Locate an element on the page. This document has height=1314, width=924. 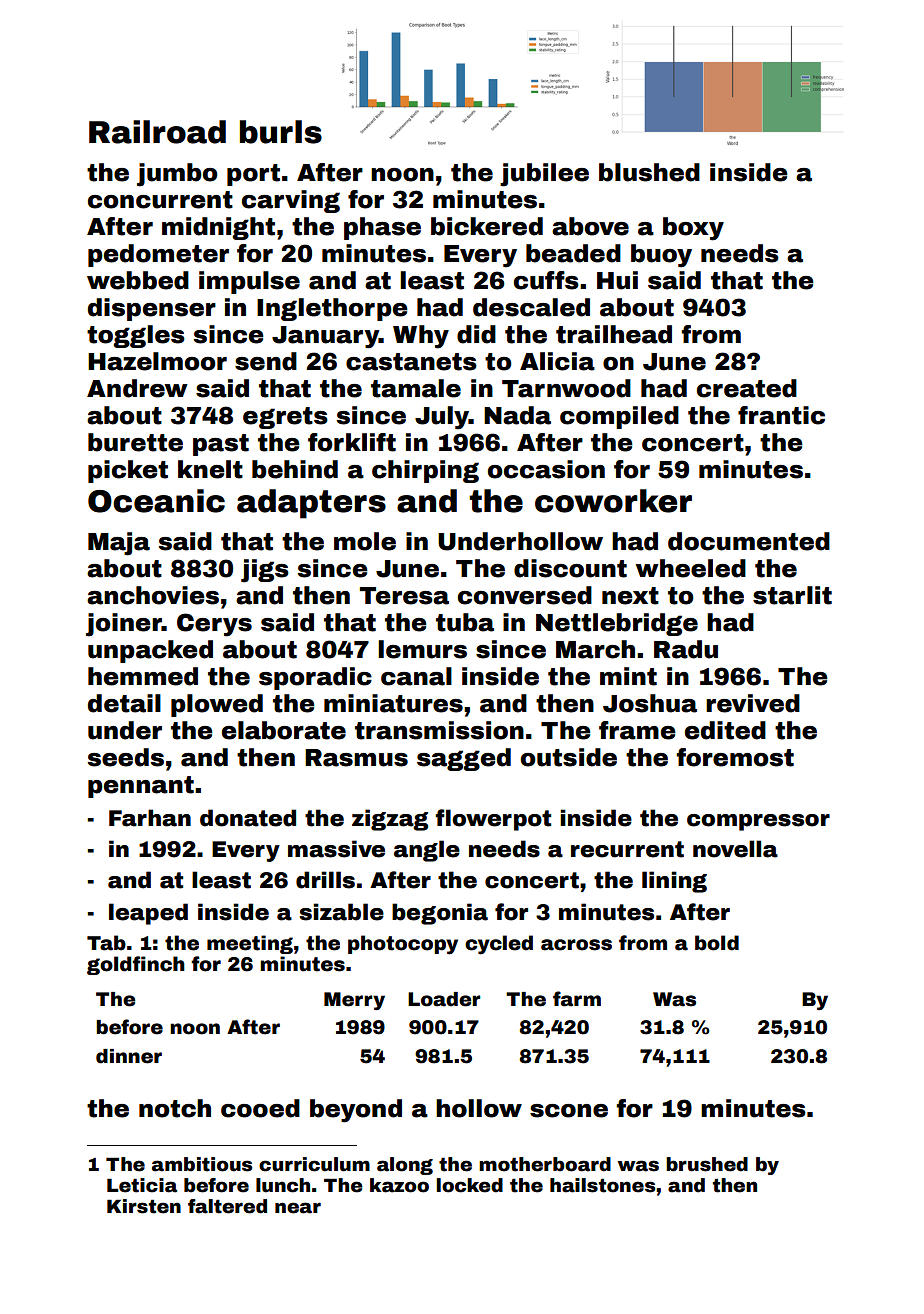
brushed is located at coordinates (707, 1164).
